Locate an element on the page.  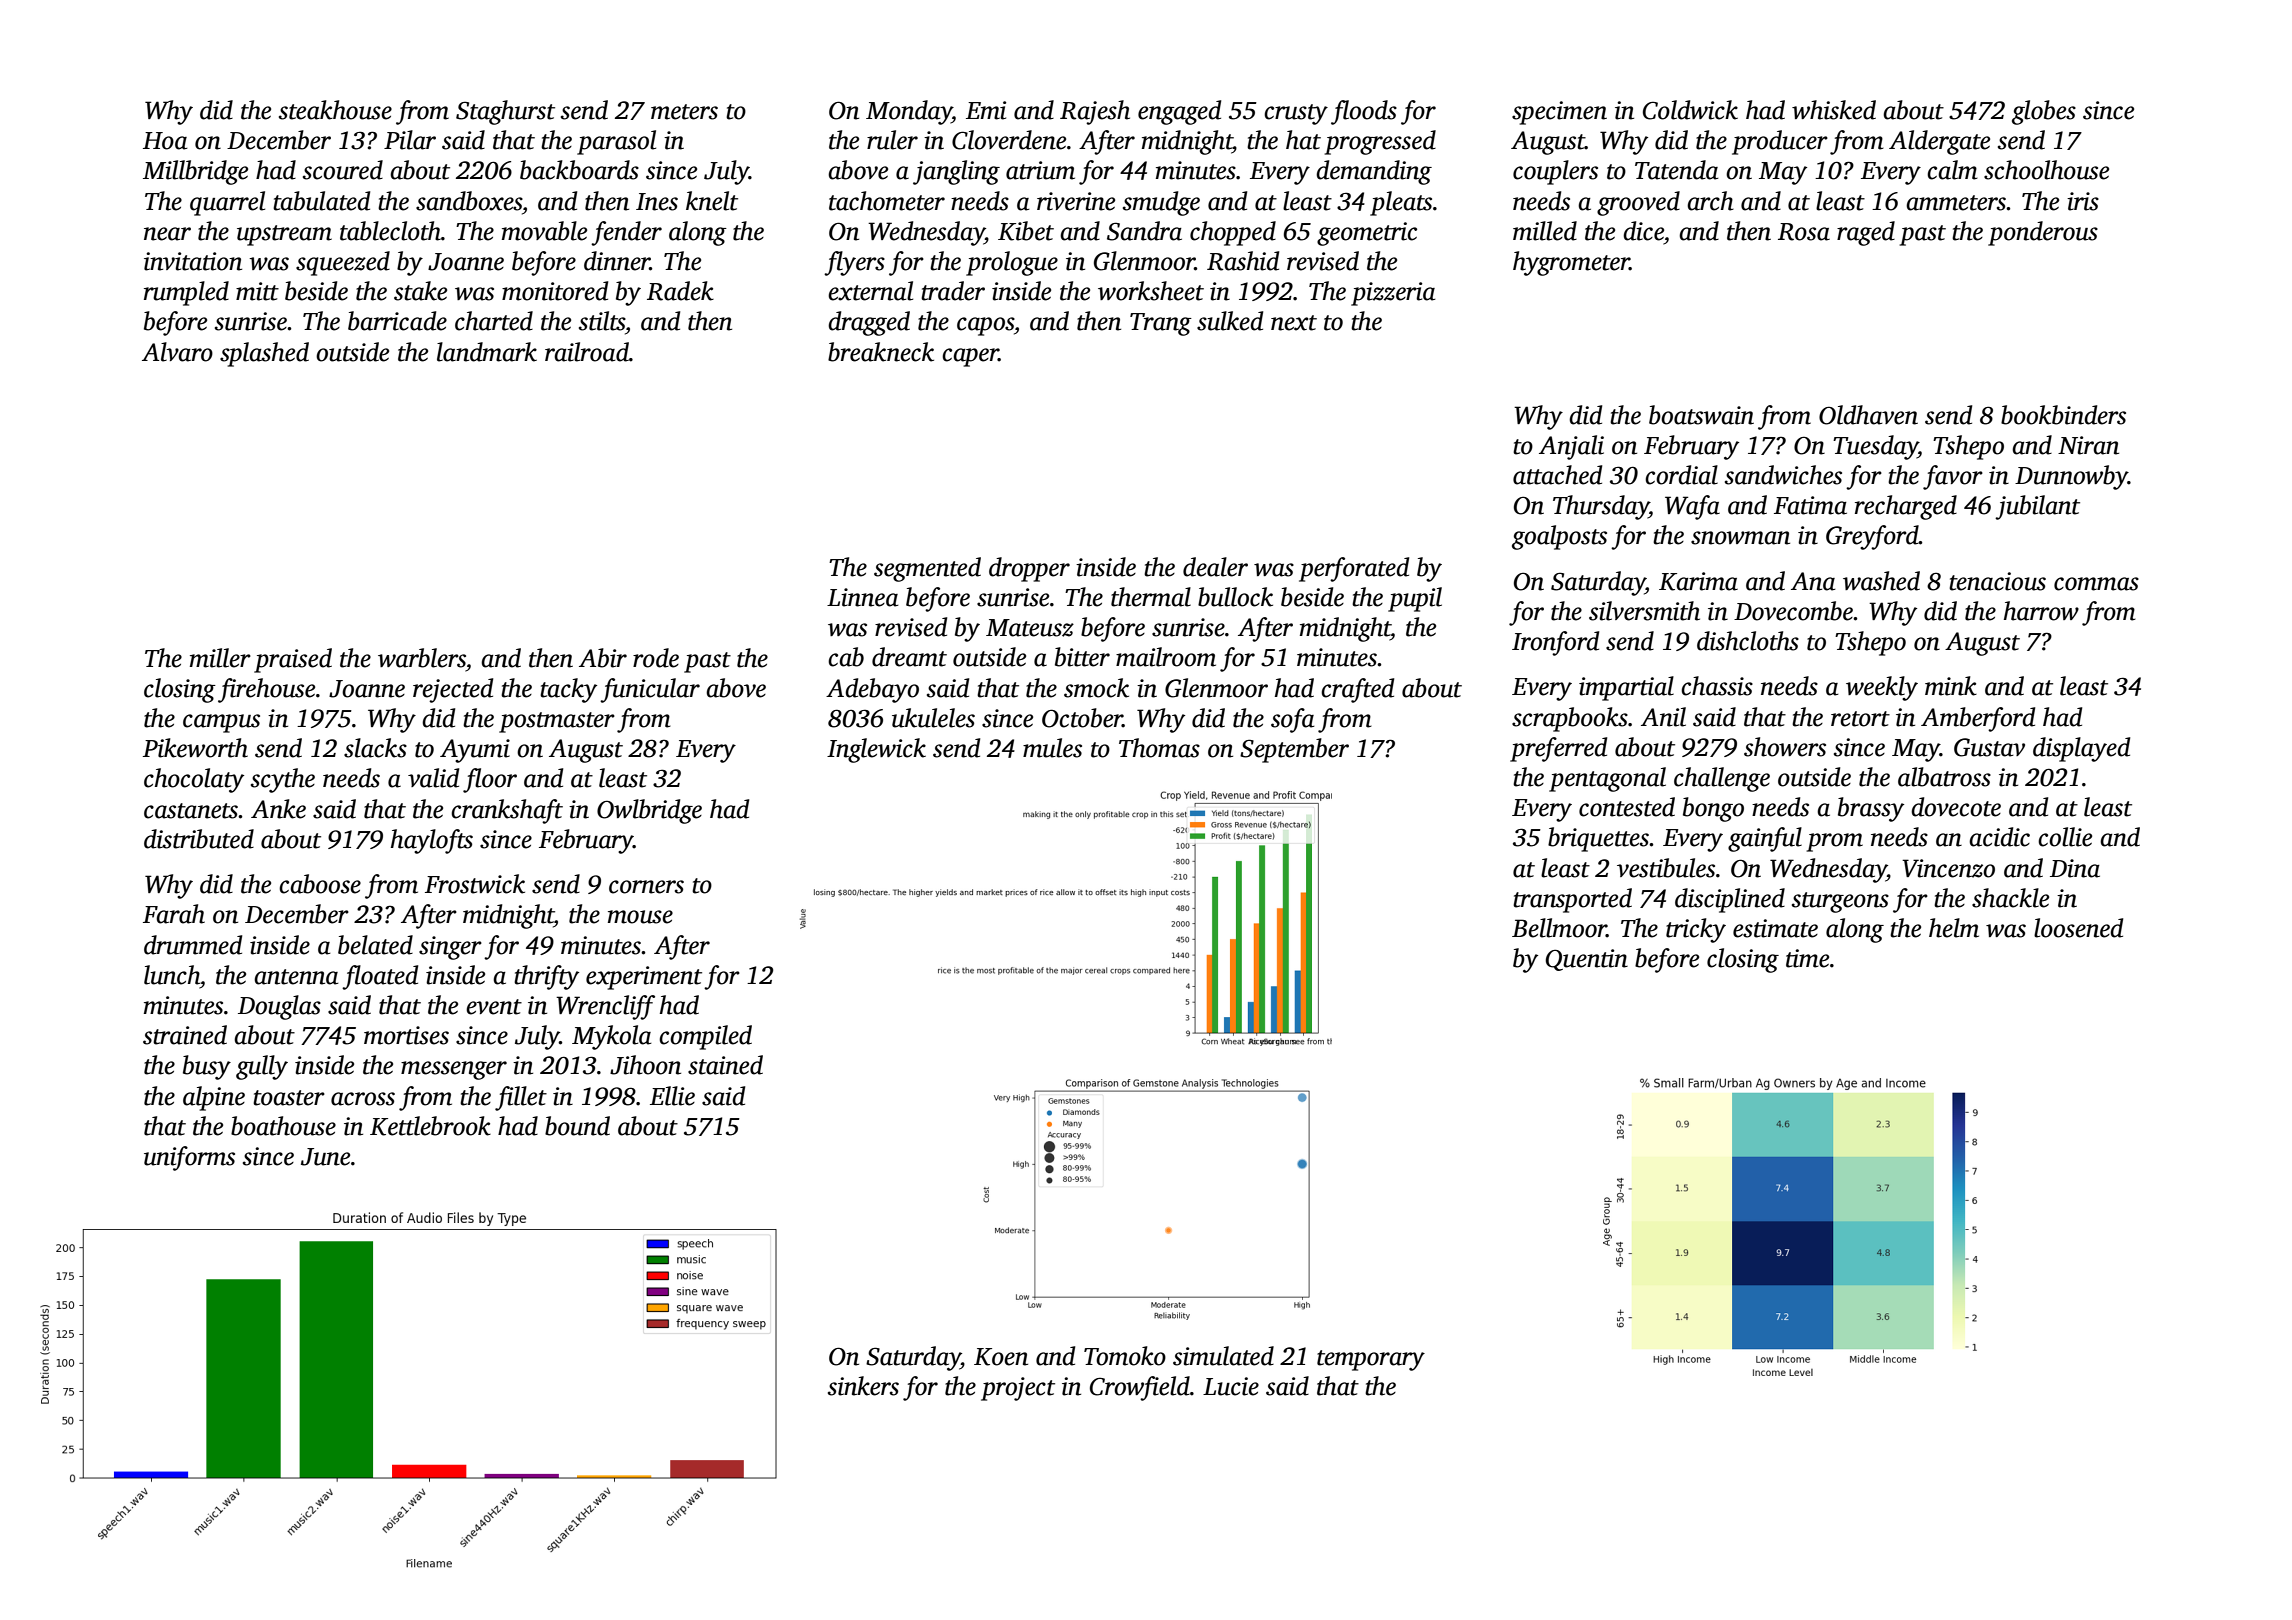
globes is located at coordinates (2044, 112).
